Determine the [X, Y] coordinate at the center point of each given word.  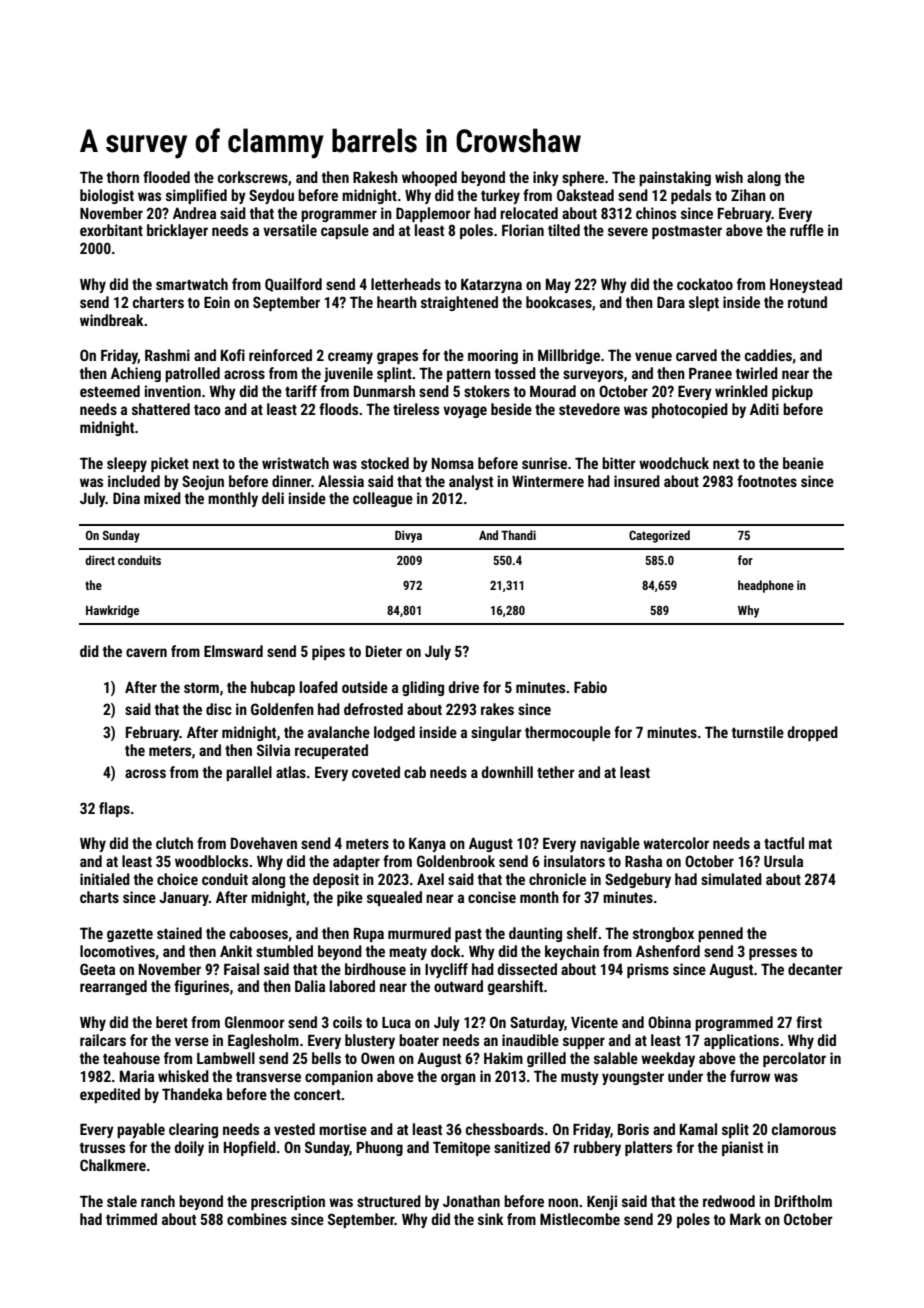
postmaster [687, 232]
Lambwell [226, 1058]
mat [820, 844]
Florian [523, 230]
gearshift [515, 987]
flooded [166, 177]
